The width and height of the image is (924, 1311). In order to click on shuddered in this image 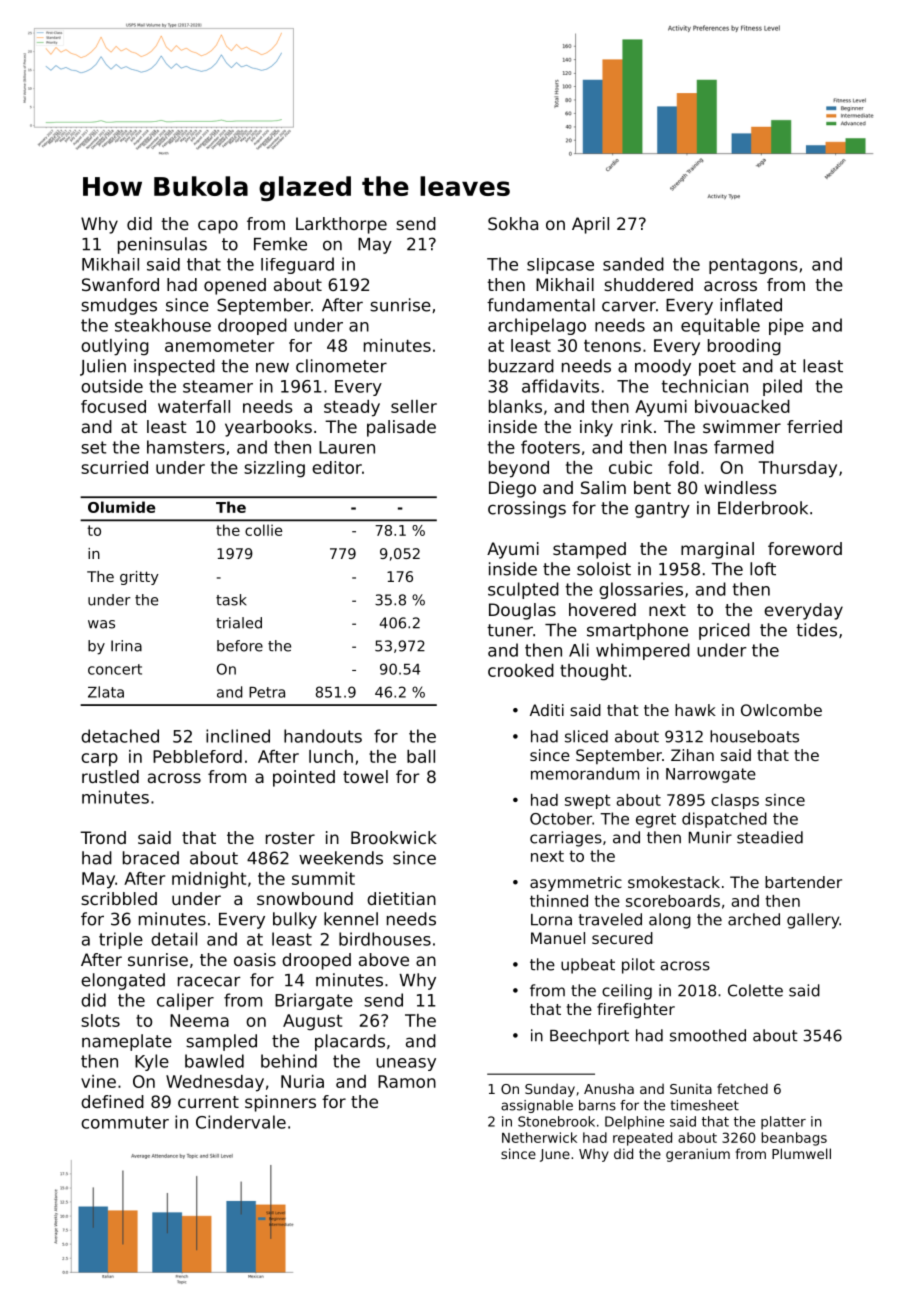, I will do `click(648, 284)`.
